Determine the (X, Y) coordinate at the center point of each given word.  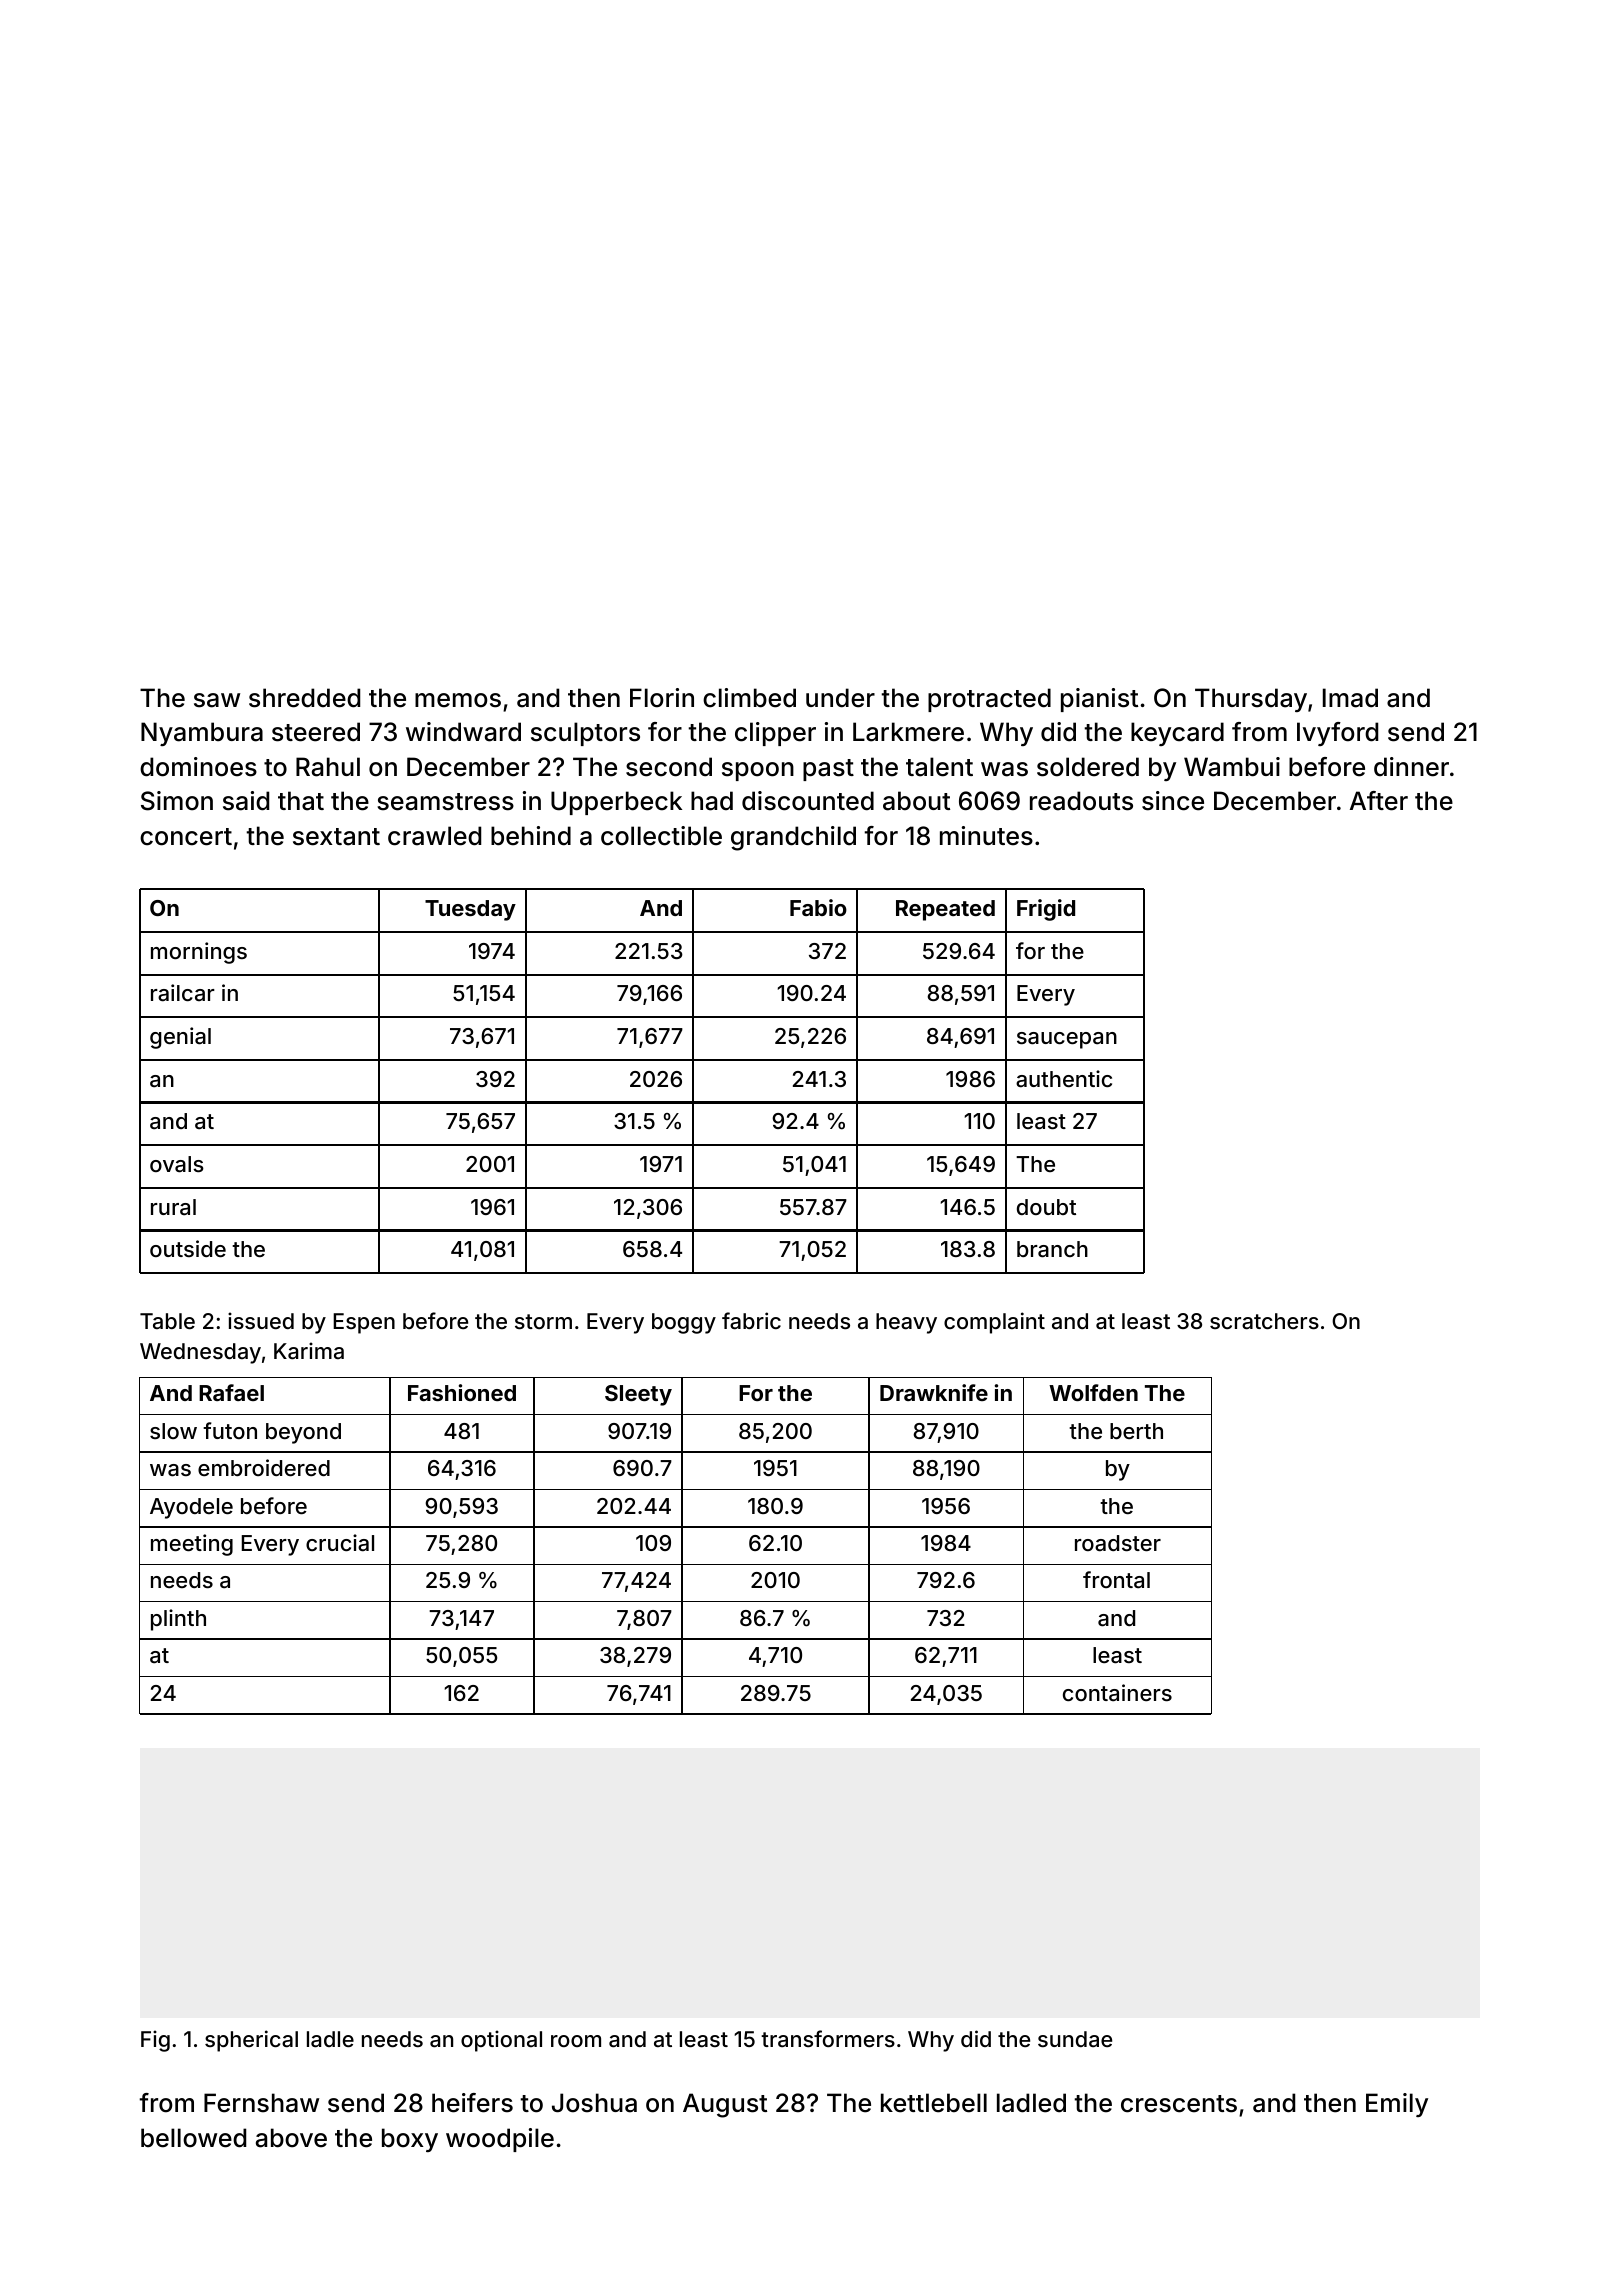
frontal (1116, 1580)
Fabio (818, 907)
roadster (1118, 1543)
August (725, 2105)
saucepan (1067, 1040)
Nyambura (202, 734)
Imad (1350, 698)
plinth (178, 1620)
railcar (183, 993)
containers (1117, 1693)
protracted (989, 700)
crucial (340, 1543)
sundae (1075, 2039)
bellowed (193, 2138)
